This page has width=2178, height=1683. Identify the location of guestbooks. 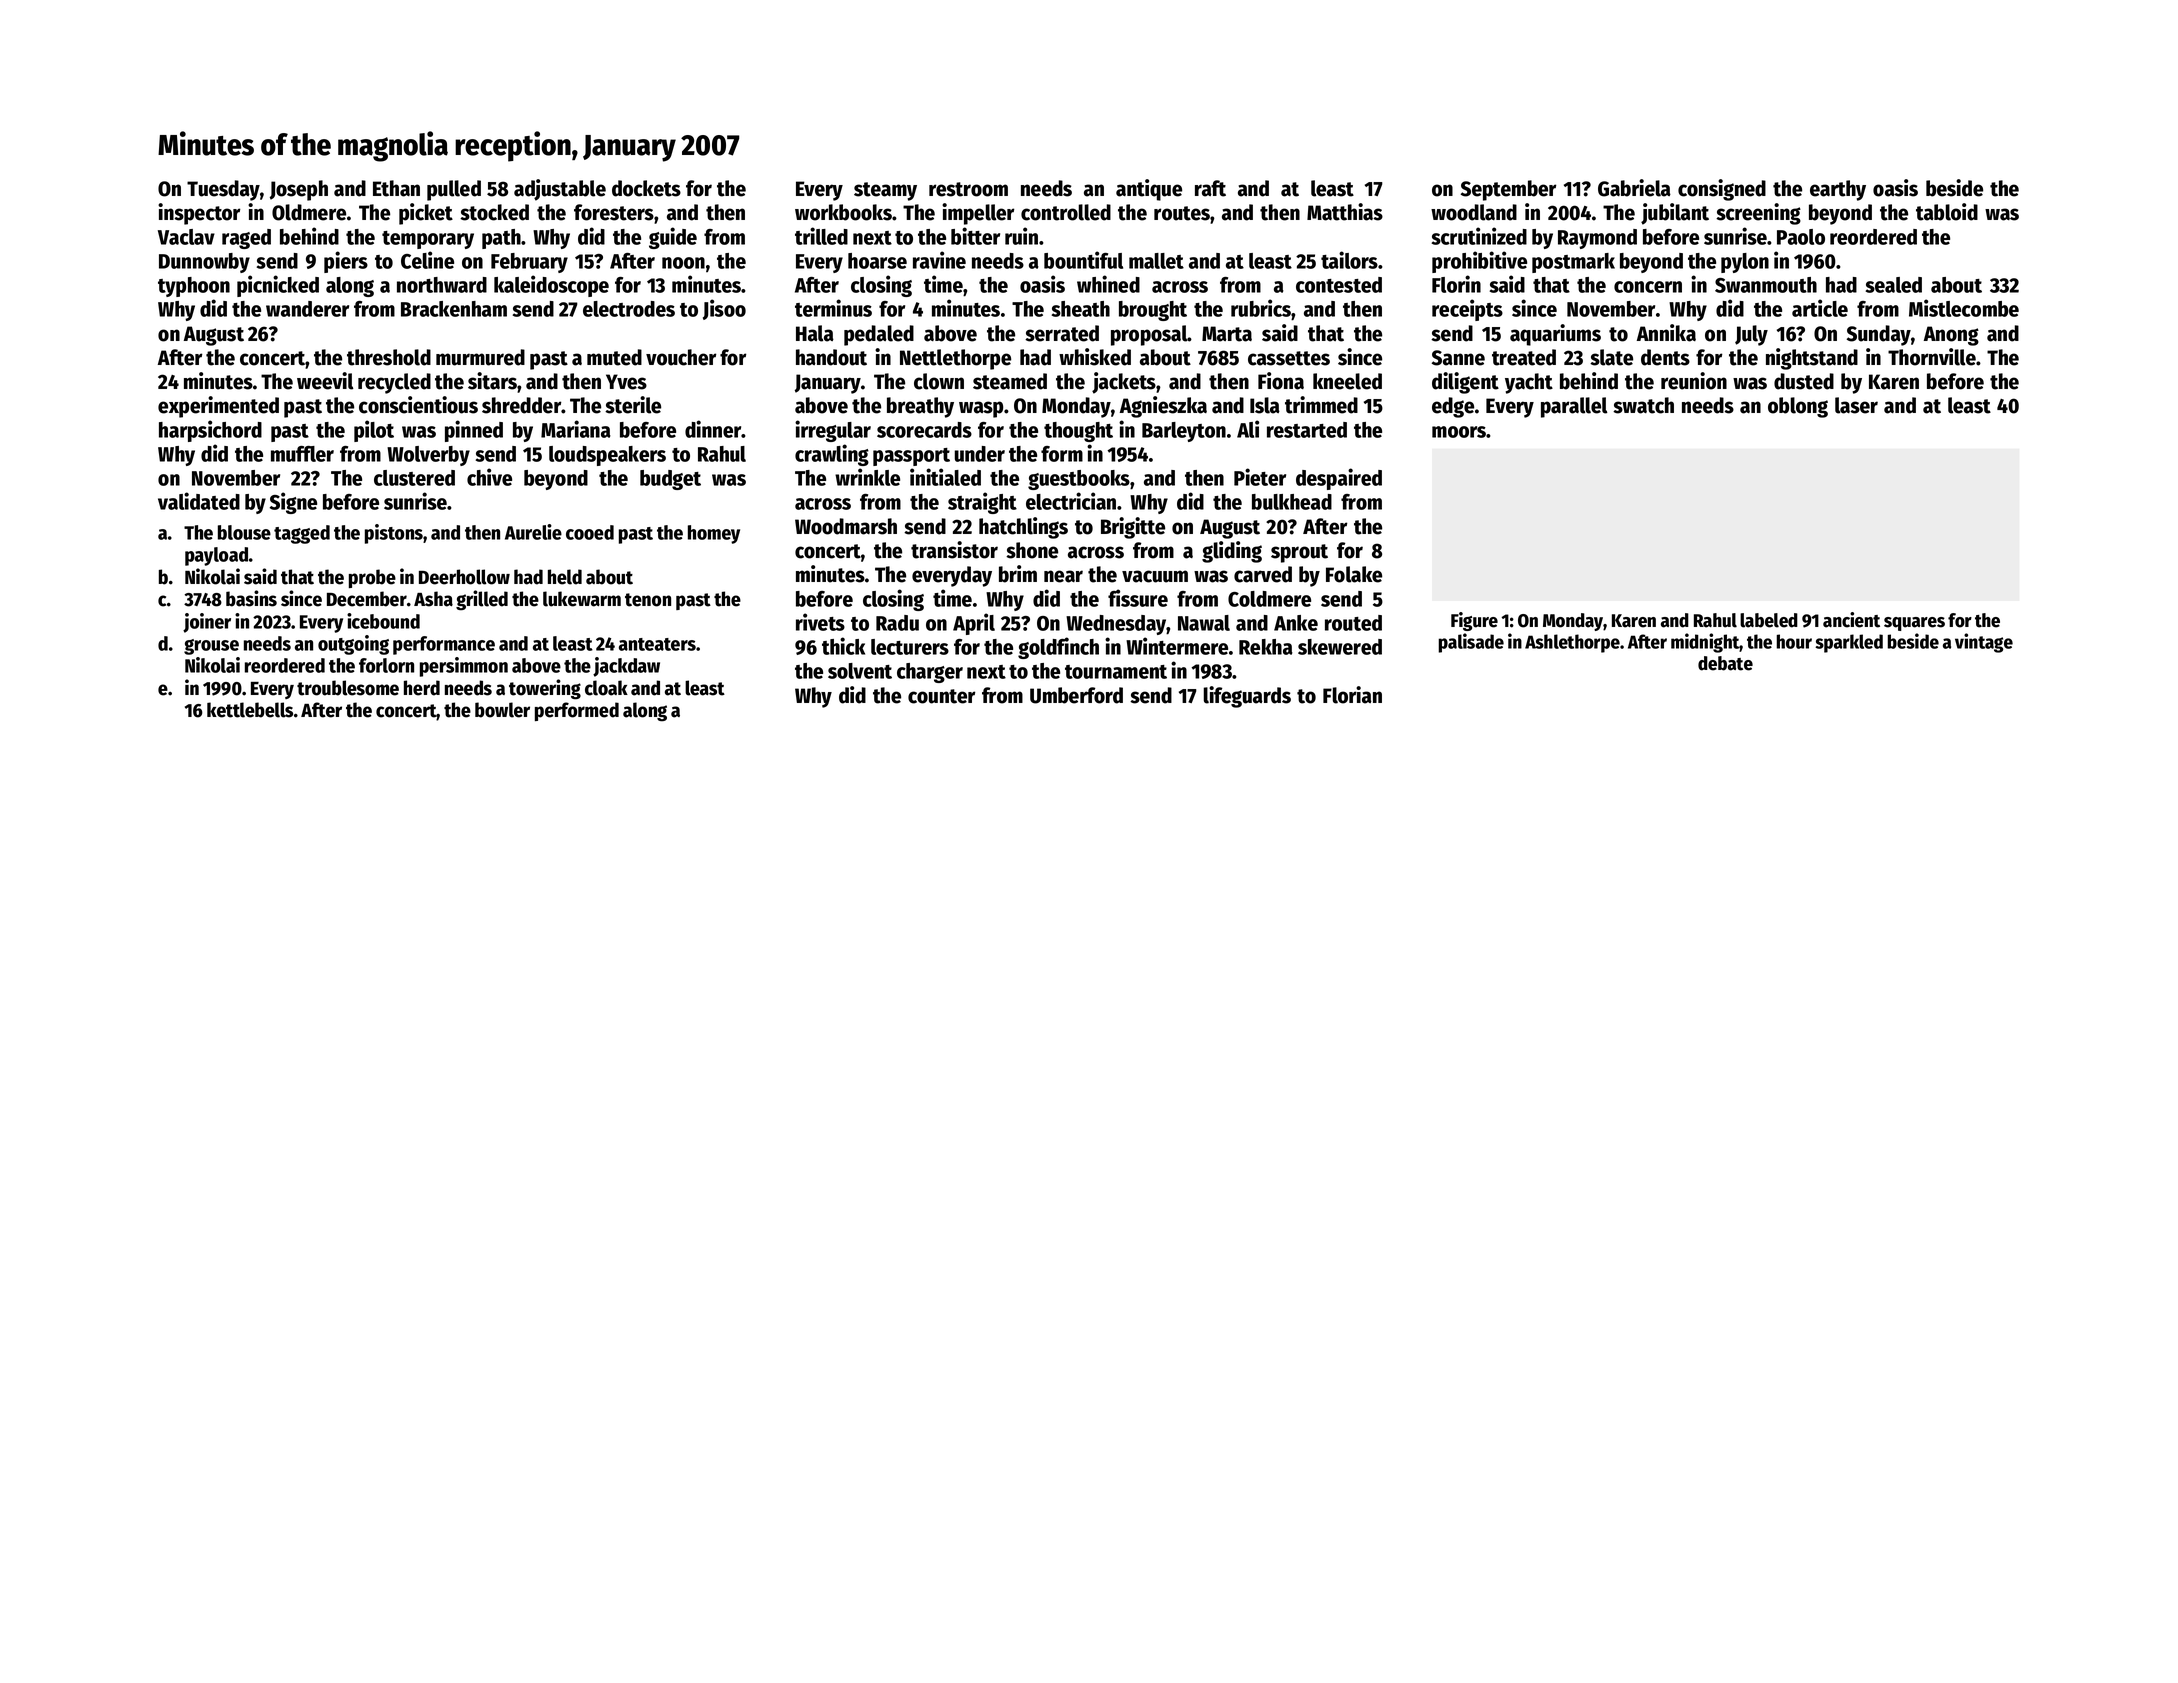
(1079, 480).
